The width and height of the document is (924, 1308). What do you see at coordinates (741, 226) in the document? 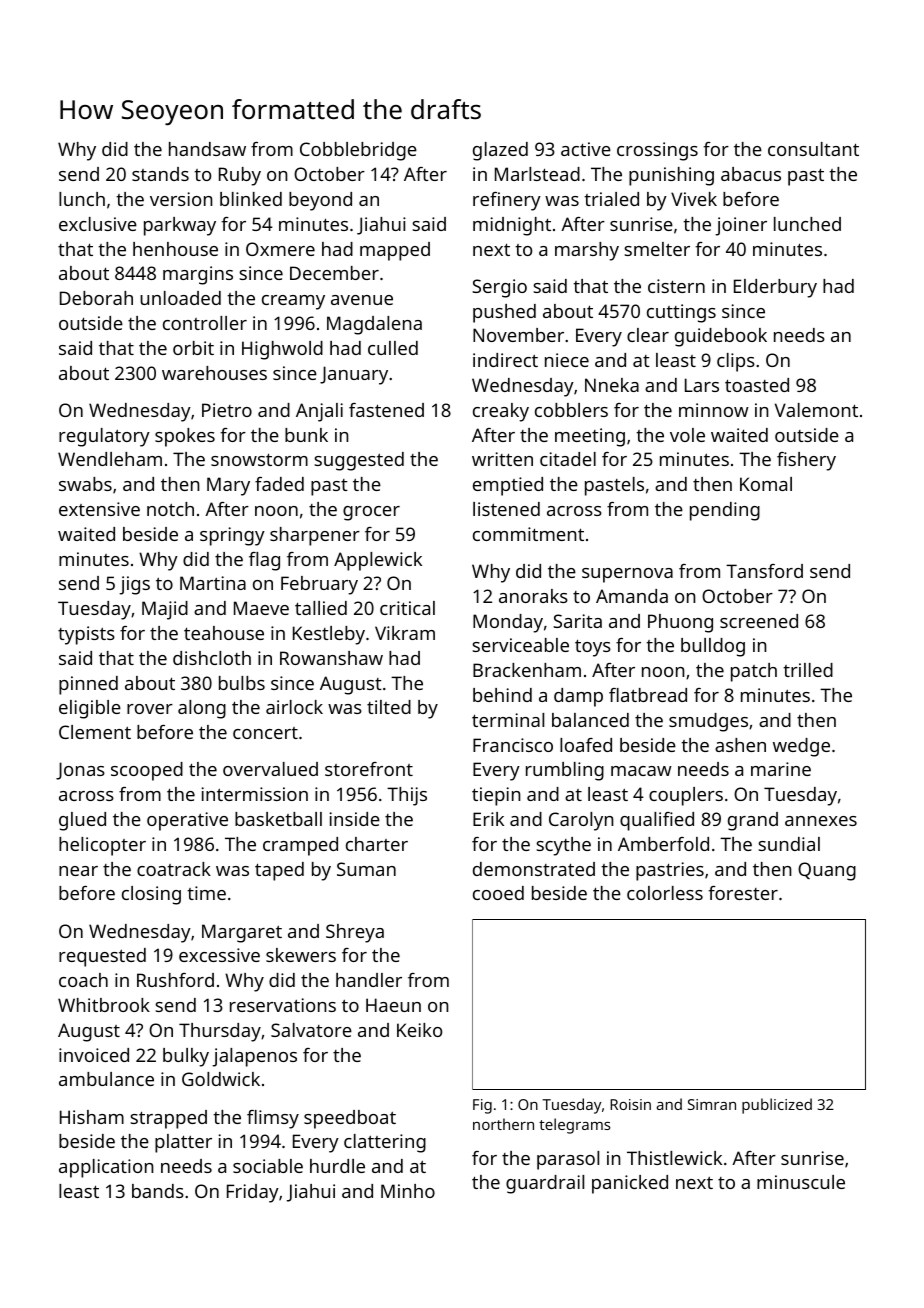
I see `joiner` at bounding box center [741, 226].
